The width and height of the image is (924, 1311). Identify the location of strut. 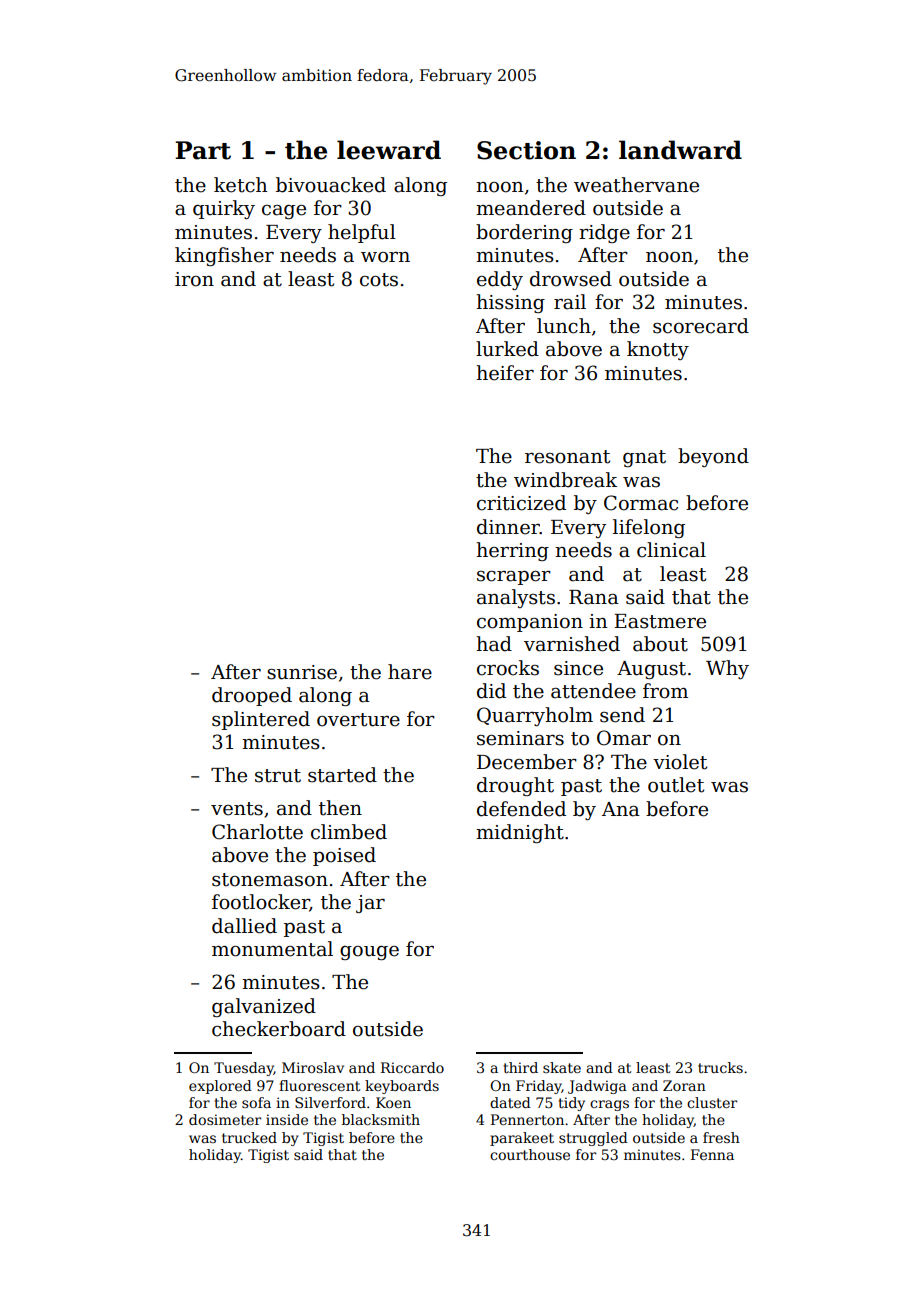
(278, 776).
